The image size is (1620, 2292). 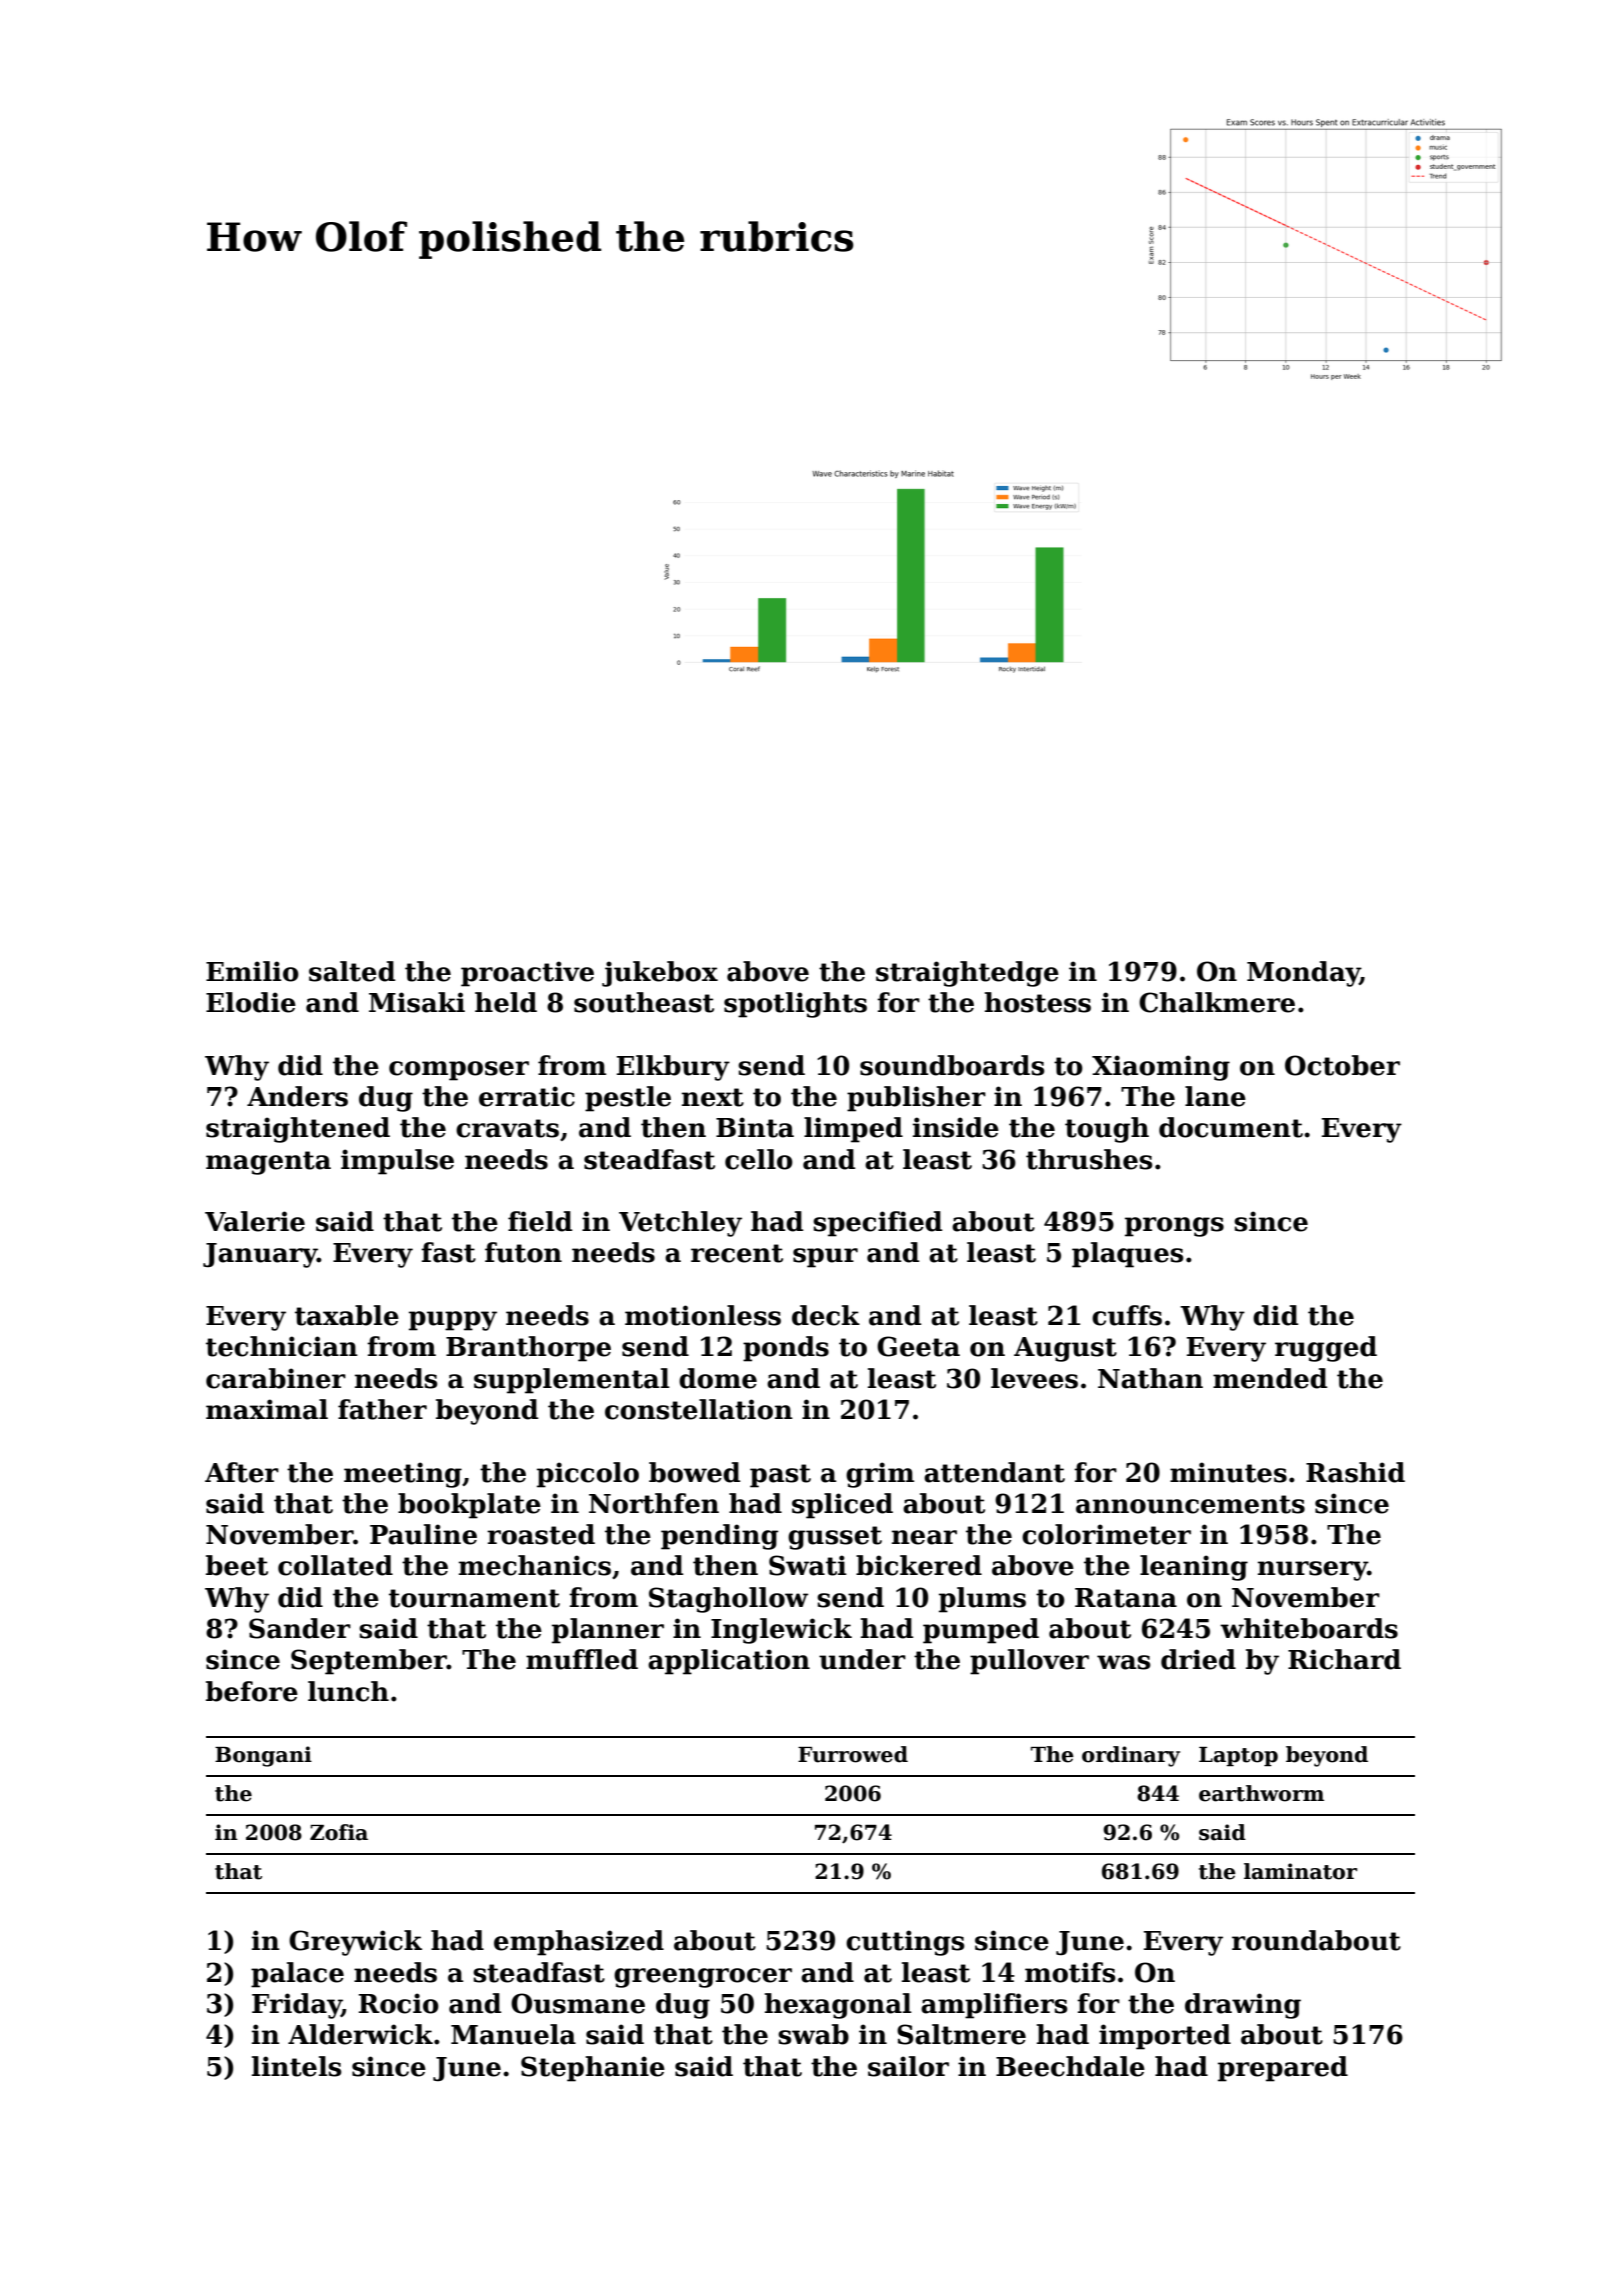 What do you see at coordinates (1326, 1349) in the page?
I see `rugged` at bounding box center [1326, 1349].
